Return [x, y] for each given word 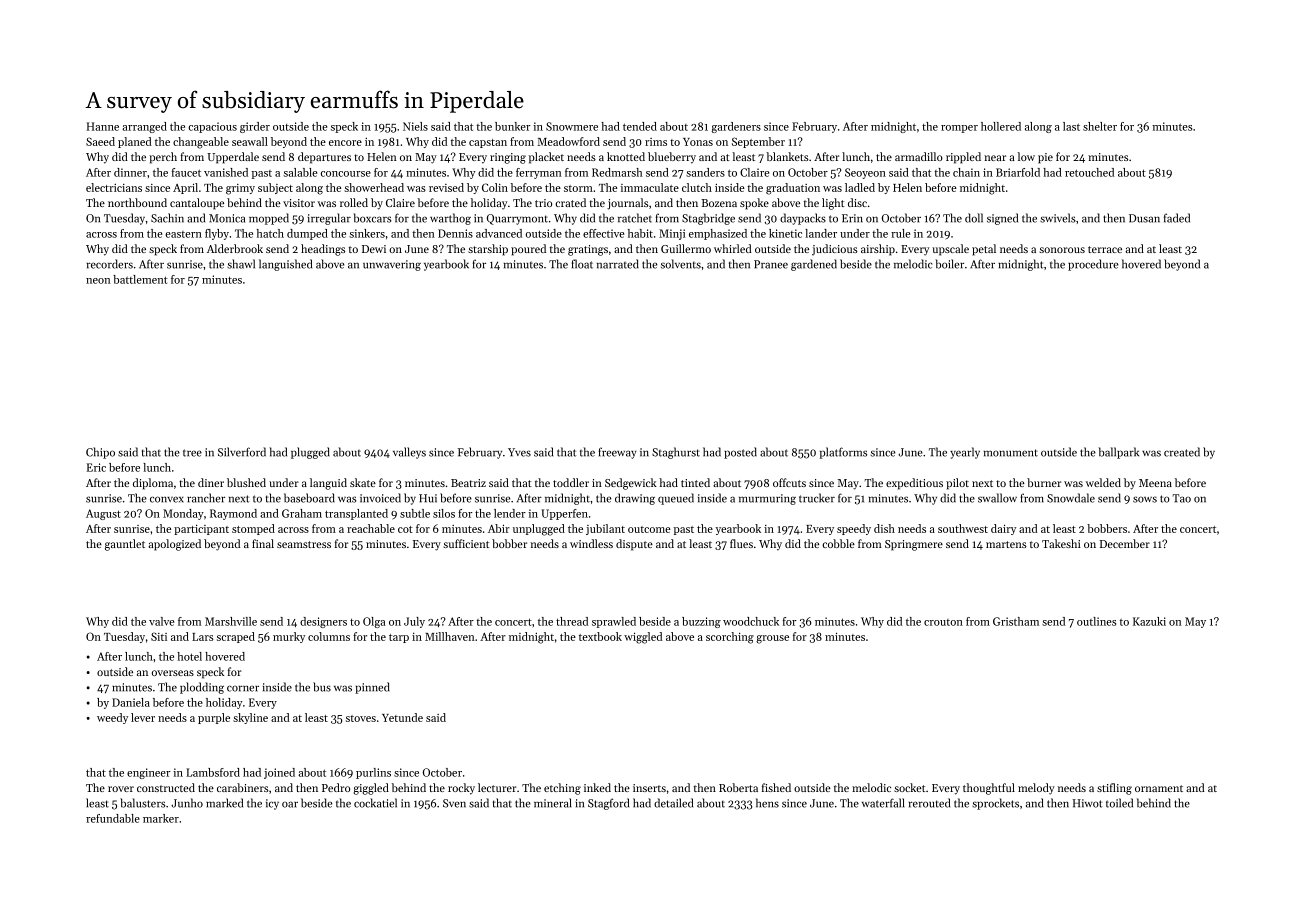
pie [1045, 158]
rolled [354, 202]
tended [640, 126]
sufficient [466, 543]
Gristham [1016, 621]
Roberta [738, 787]
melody [1036, 789]
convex [167, 499]
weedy [112, 718]
